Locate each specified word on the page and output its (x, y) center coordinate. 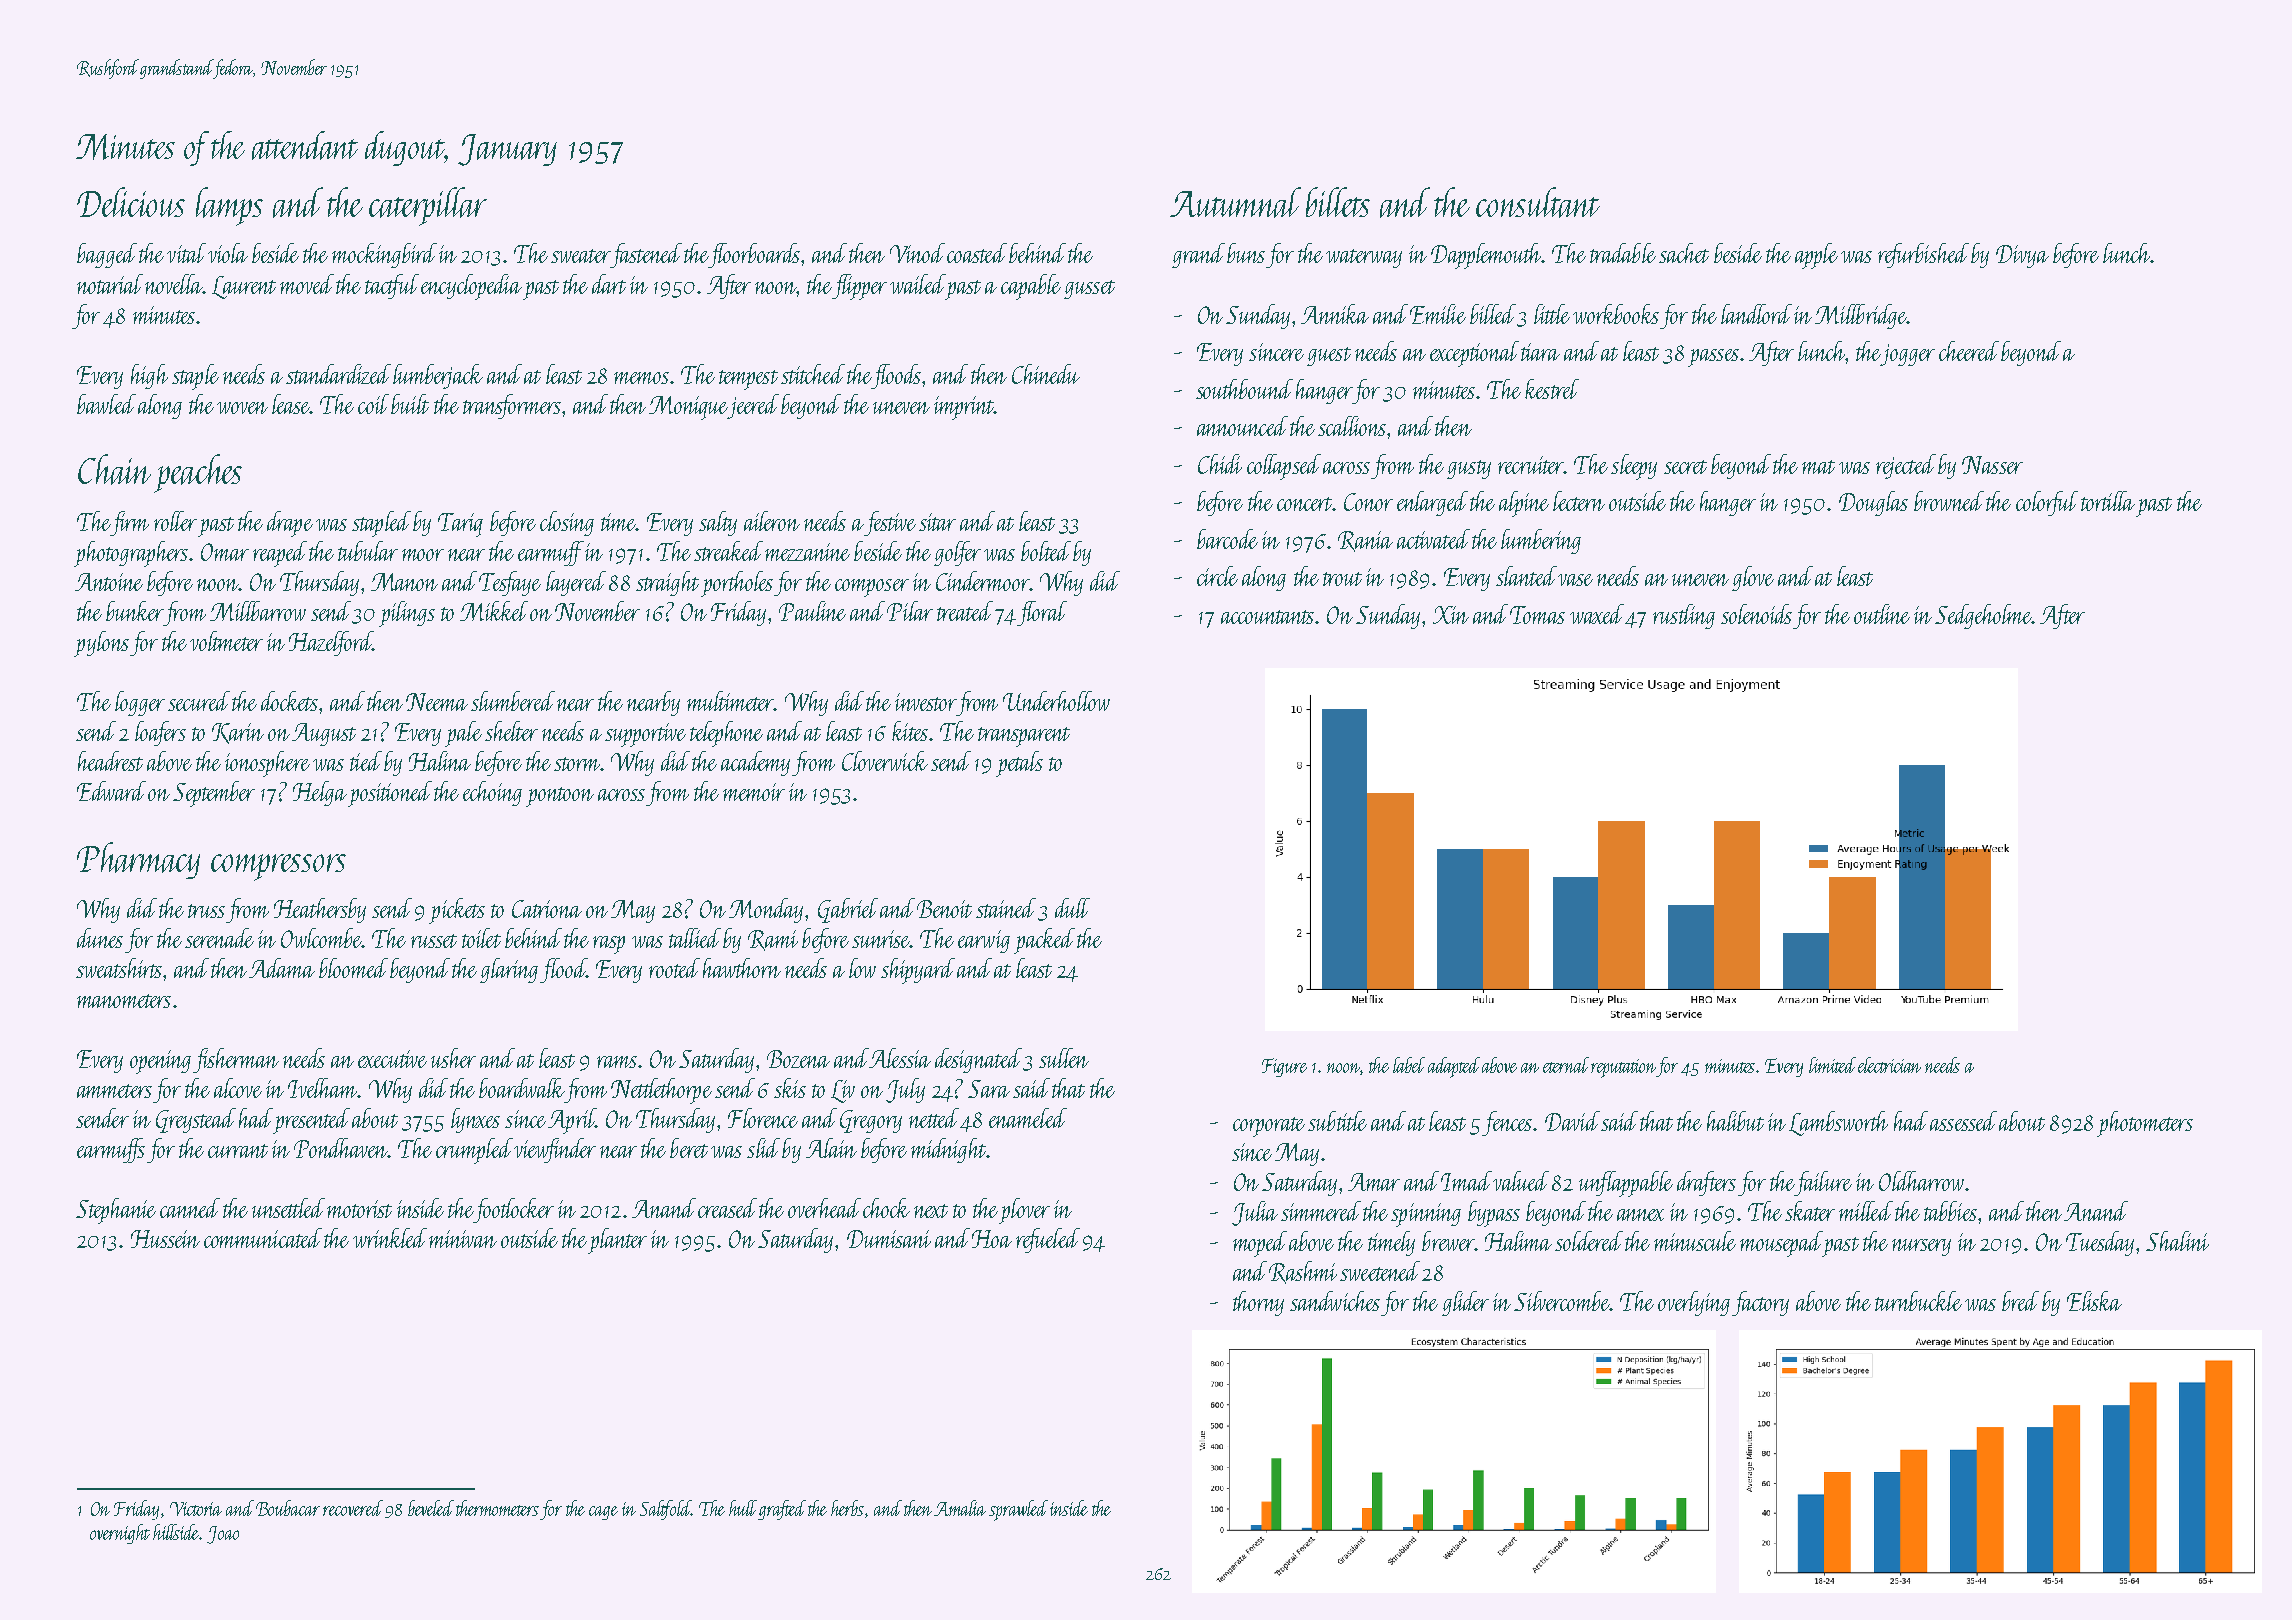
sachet (1684, 253)
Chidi (1220, 464)
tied (366, 761)
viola (228, 253)
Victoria (196, 1509)
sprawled (1018, 1510)
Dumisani (889, 1239)
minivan (463, 1239)
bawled (106, 404)
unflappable (1626, 1184)
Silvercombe (1562, 1301)
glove (1753, 578)
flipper (859, 287)
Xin (1451, 615)
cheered (1969, 351)
